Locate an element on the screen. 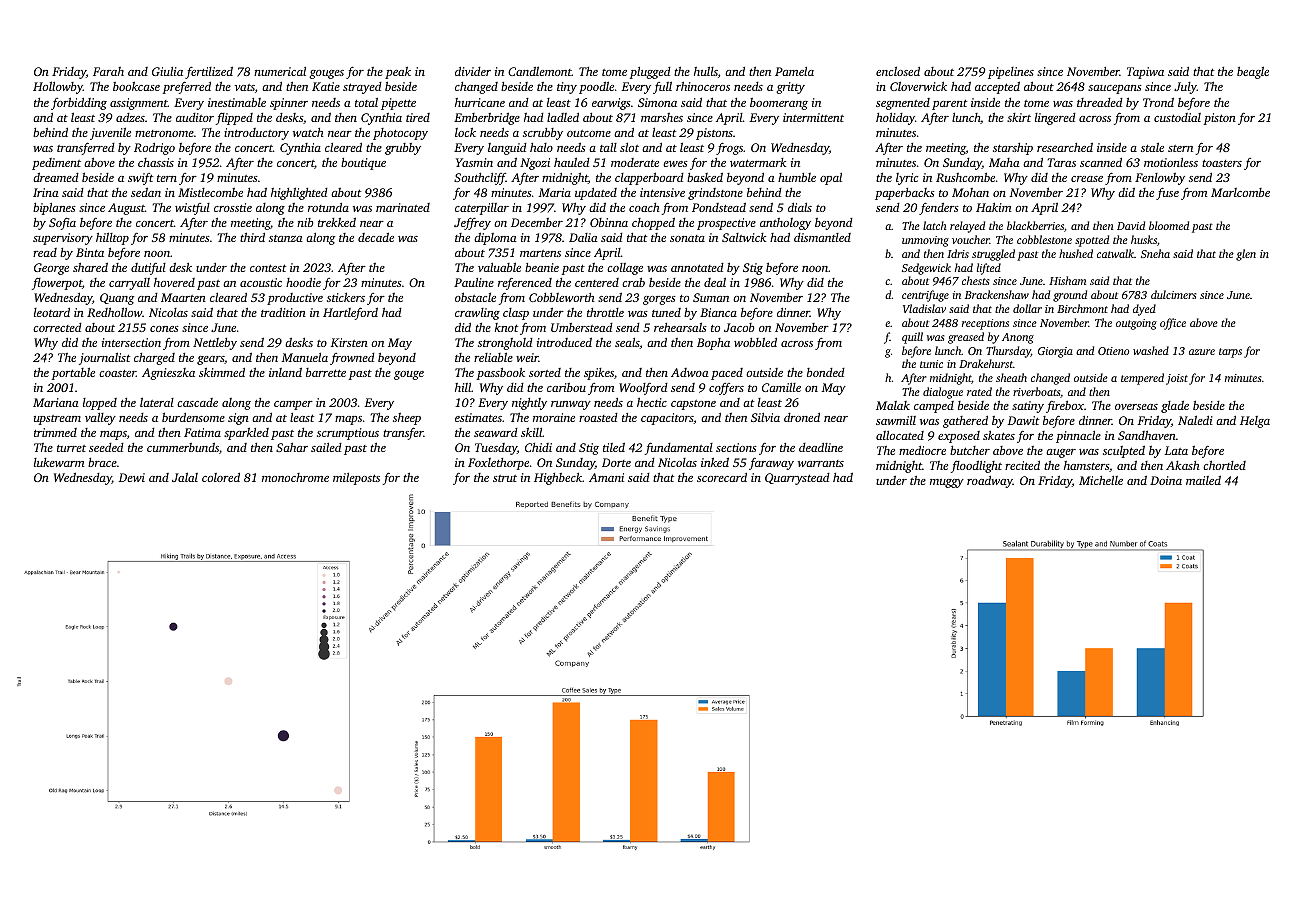  Giulia is located at coordinates (167, 71).
